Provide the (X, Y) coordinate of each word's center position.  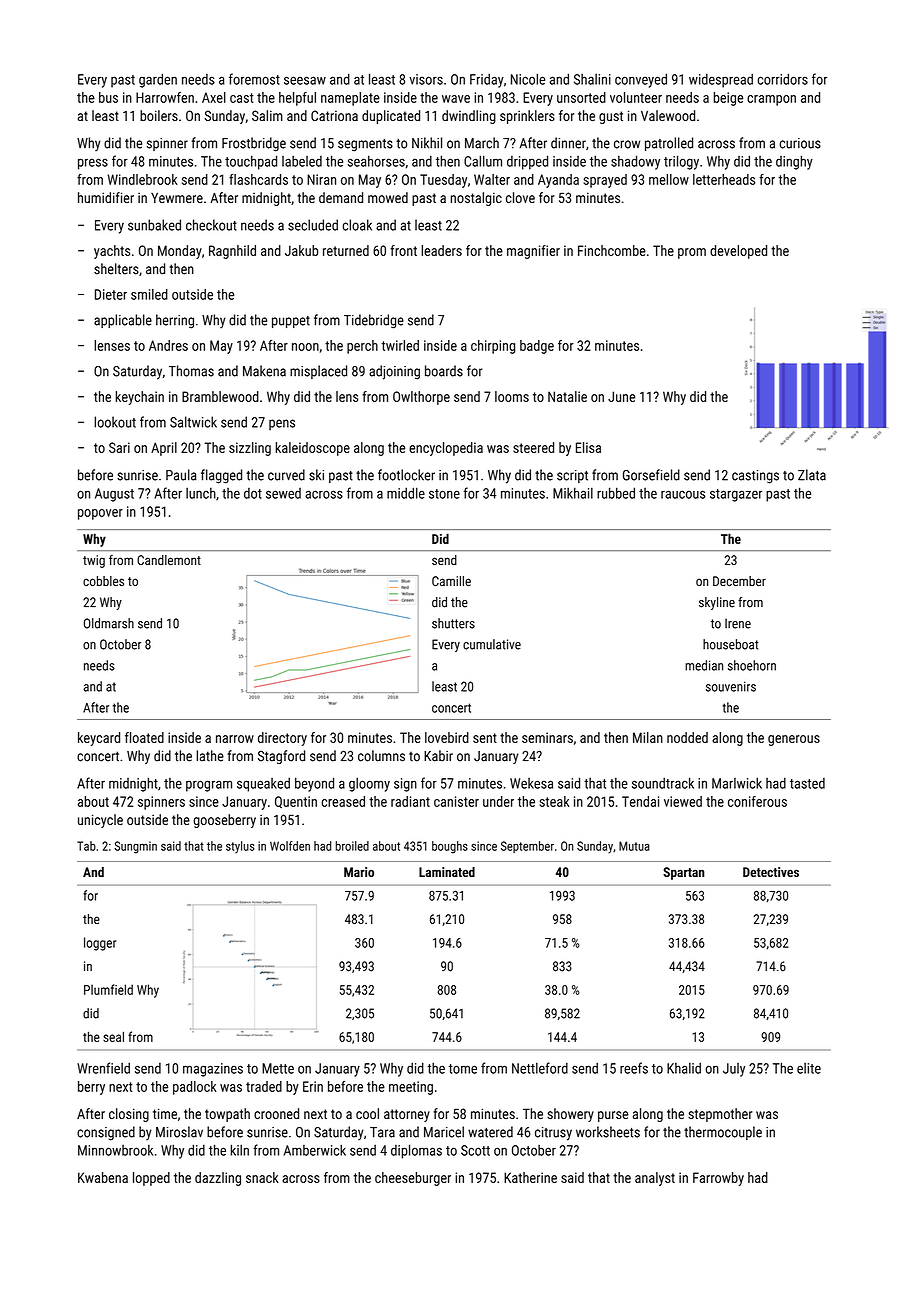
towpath (227, 1115)
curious (800, 143)
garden (158, 80)
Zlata (812, 475)
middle (406, 493)
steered (533, 447)
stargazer (736, 495)
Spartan (683, 873)
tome (463, 1069)
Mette (278, 1068)
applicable (123, 321)
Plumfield (108, 989)
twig (94, 561)
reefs (634, 1068)
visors (426, 79)
